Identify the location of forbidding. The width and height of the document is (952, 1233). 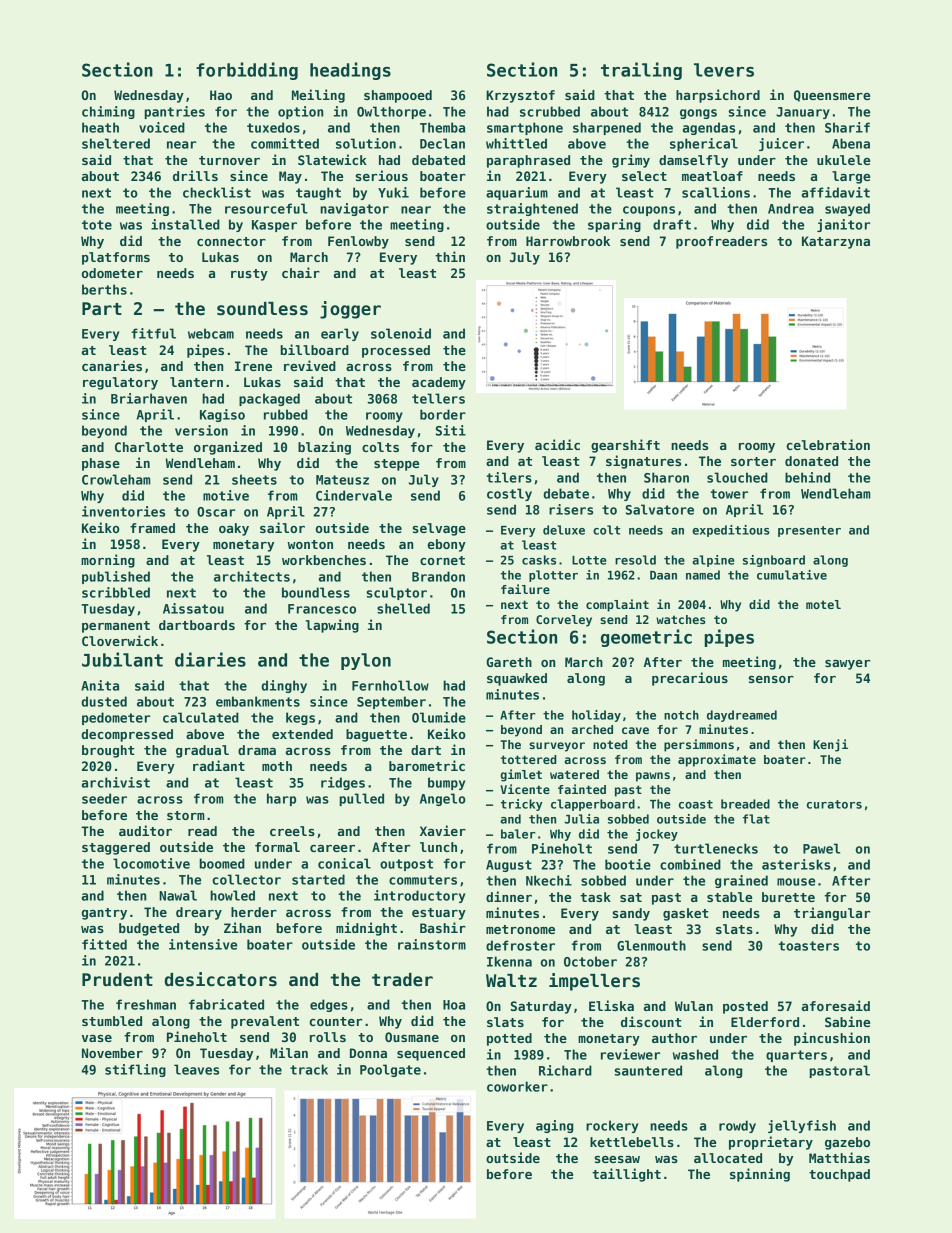
(247, 71).
